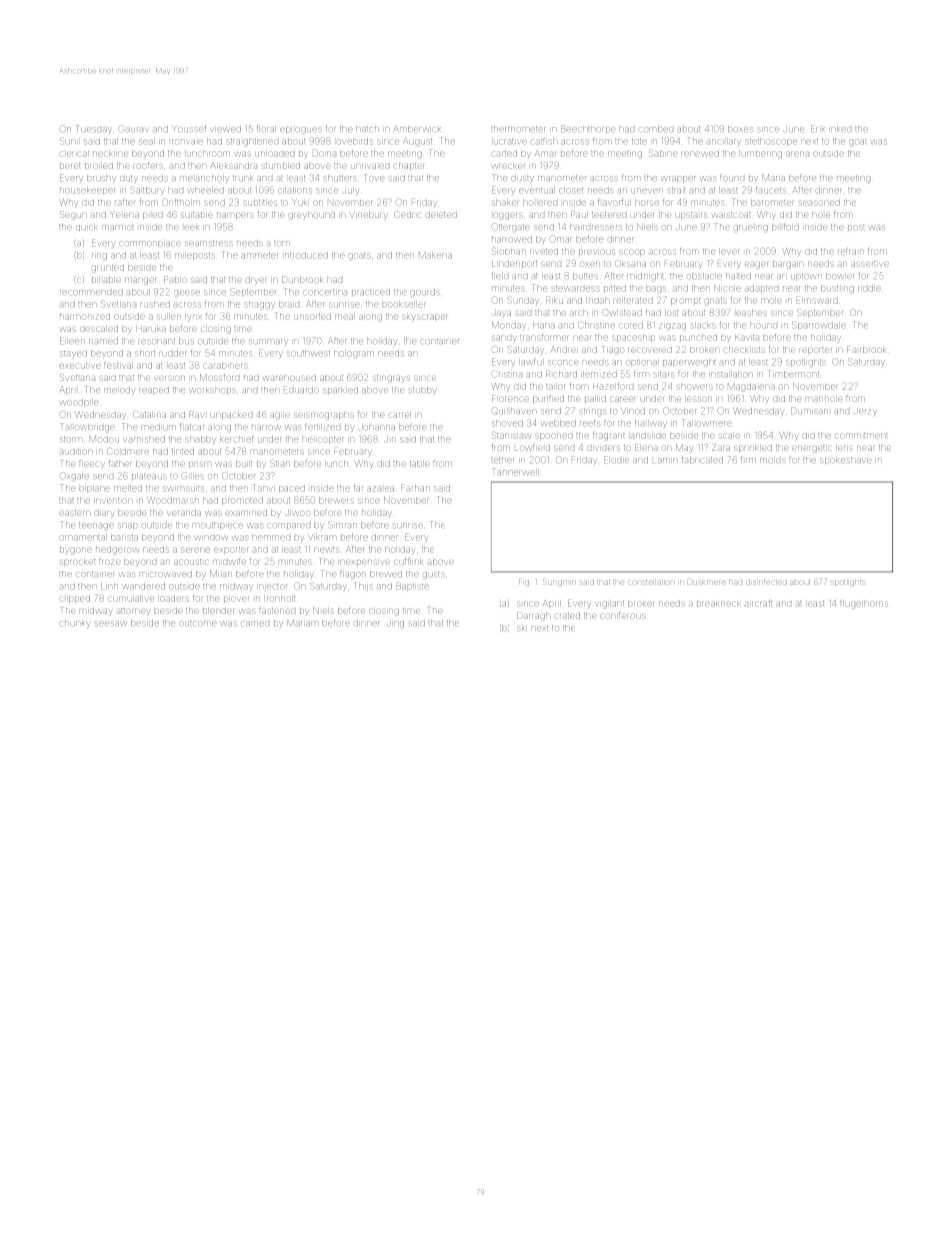 The height and width of the page is (1233, 952). Describe the element at coordinates (707, 422) in the page. I see `Tallowmere` at that location.
